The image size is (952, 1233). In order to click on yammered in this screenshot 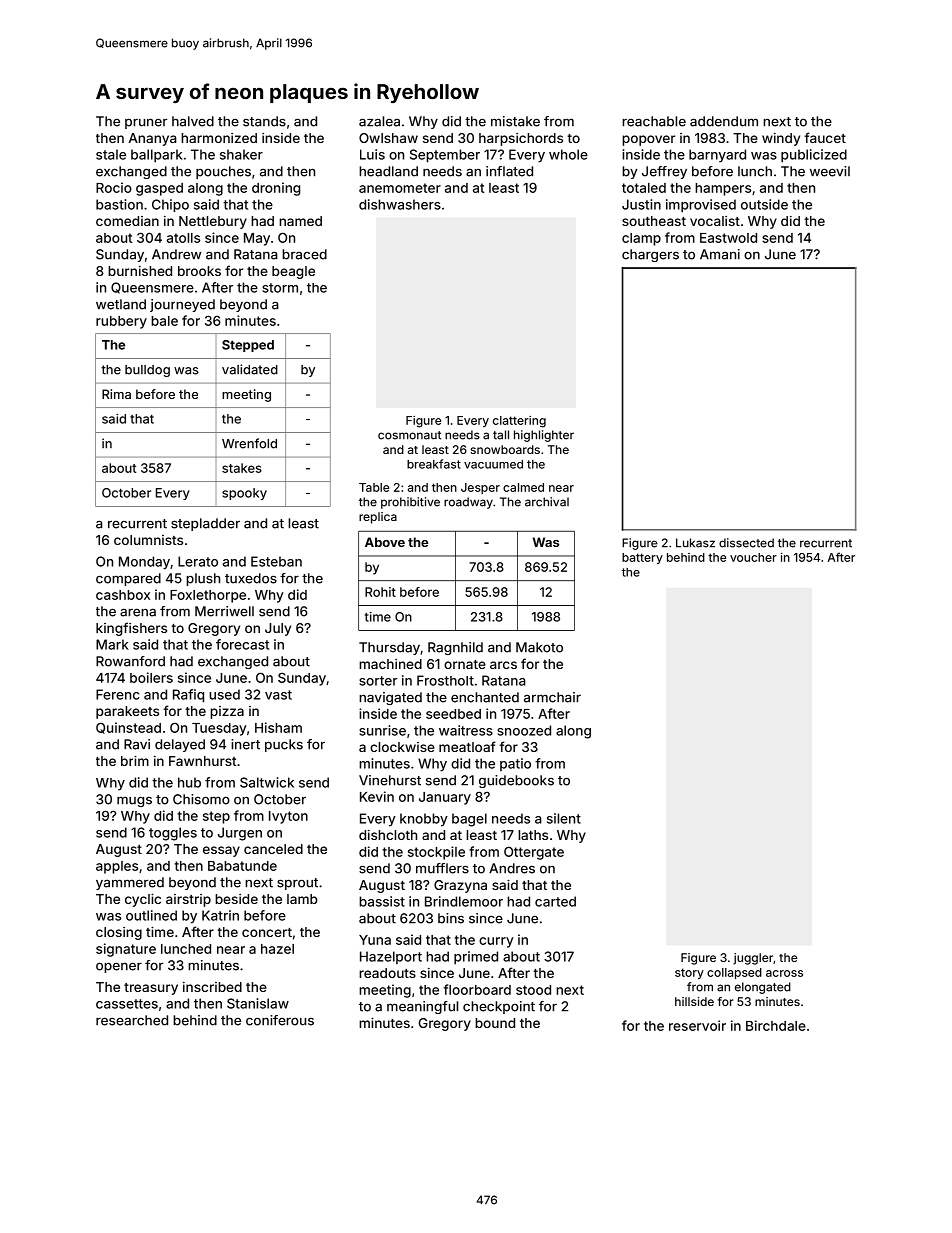, I will do `click(130, 883)`.
